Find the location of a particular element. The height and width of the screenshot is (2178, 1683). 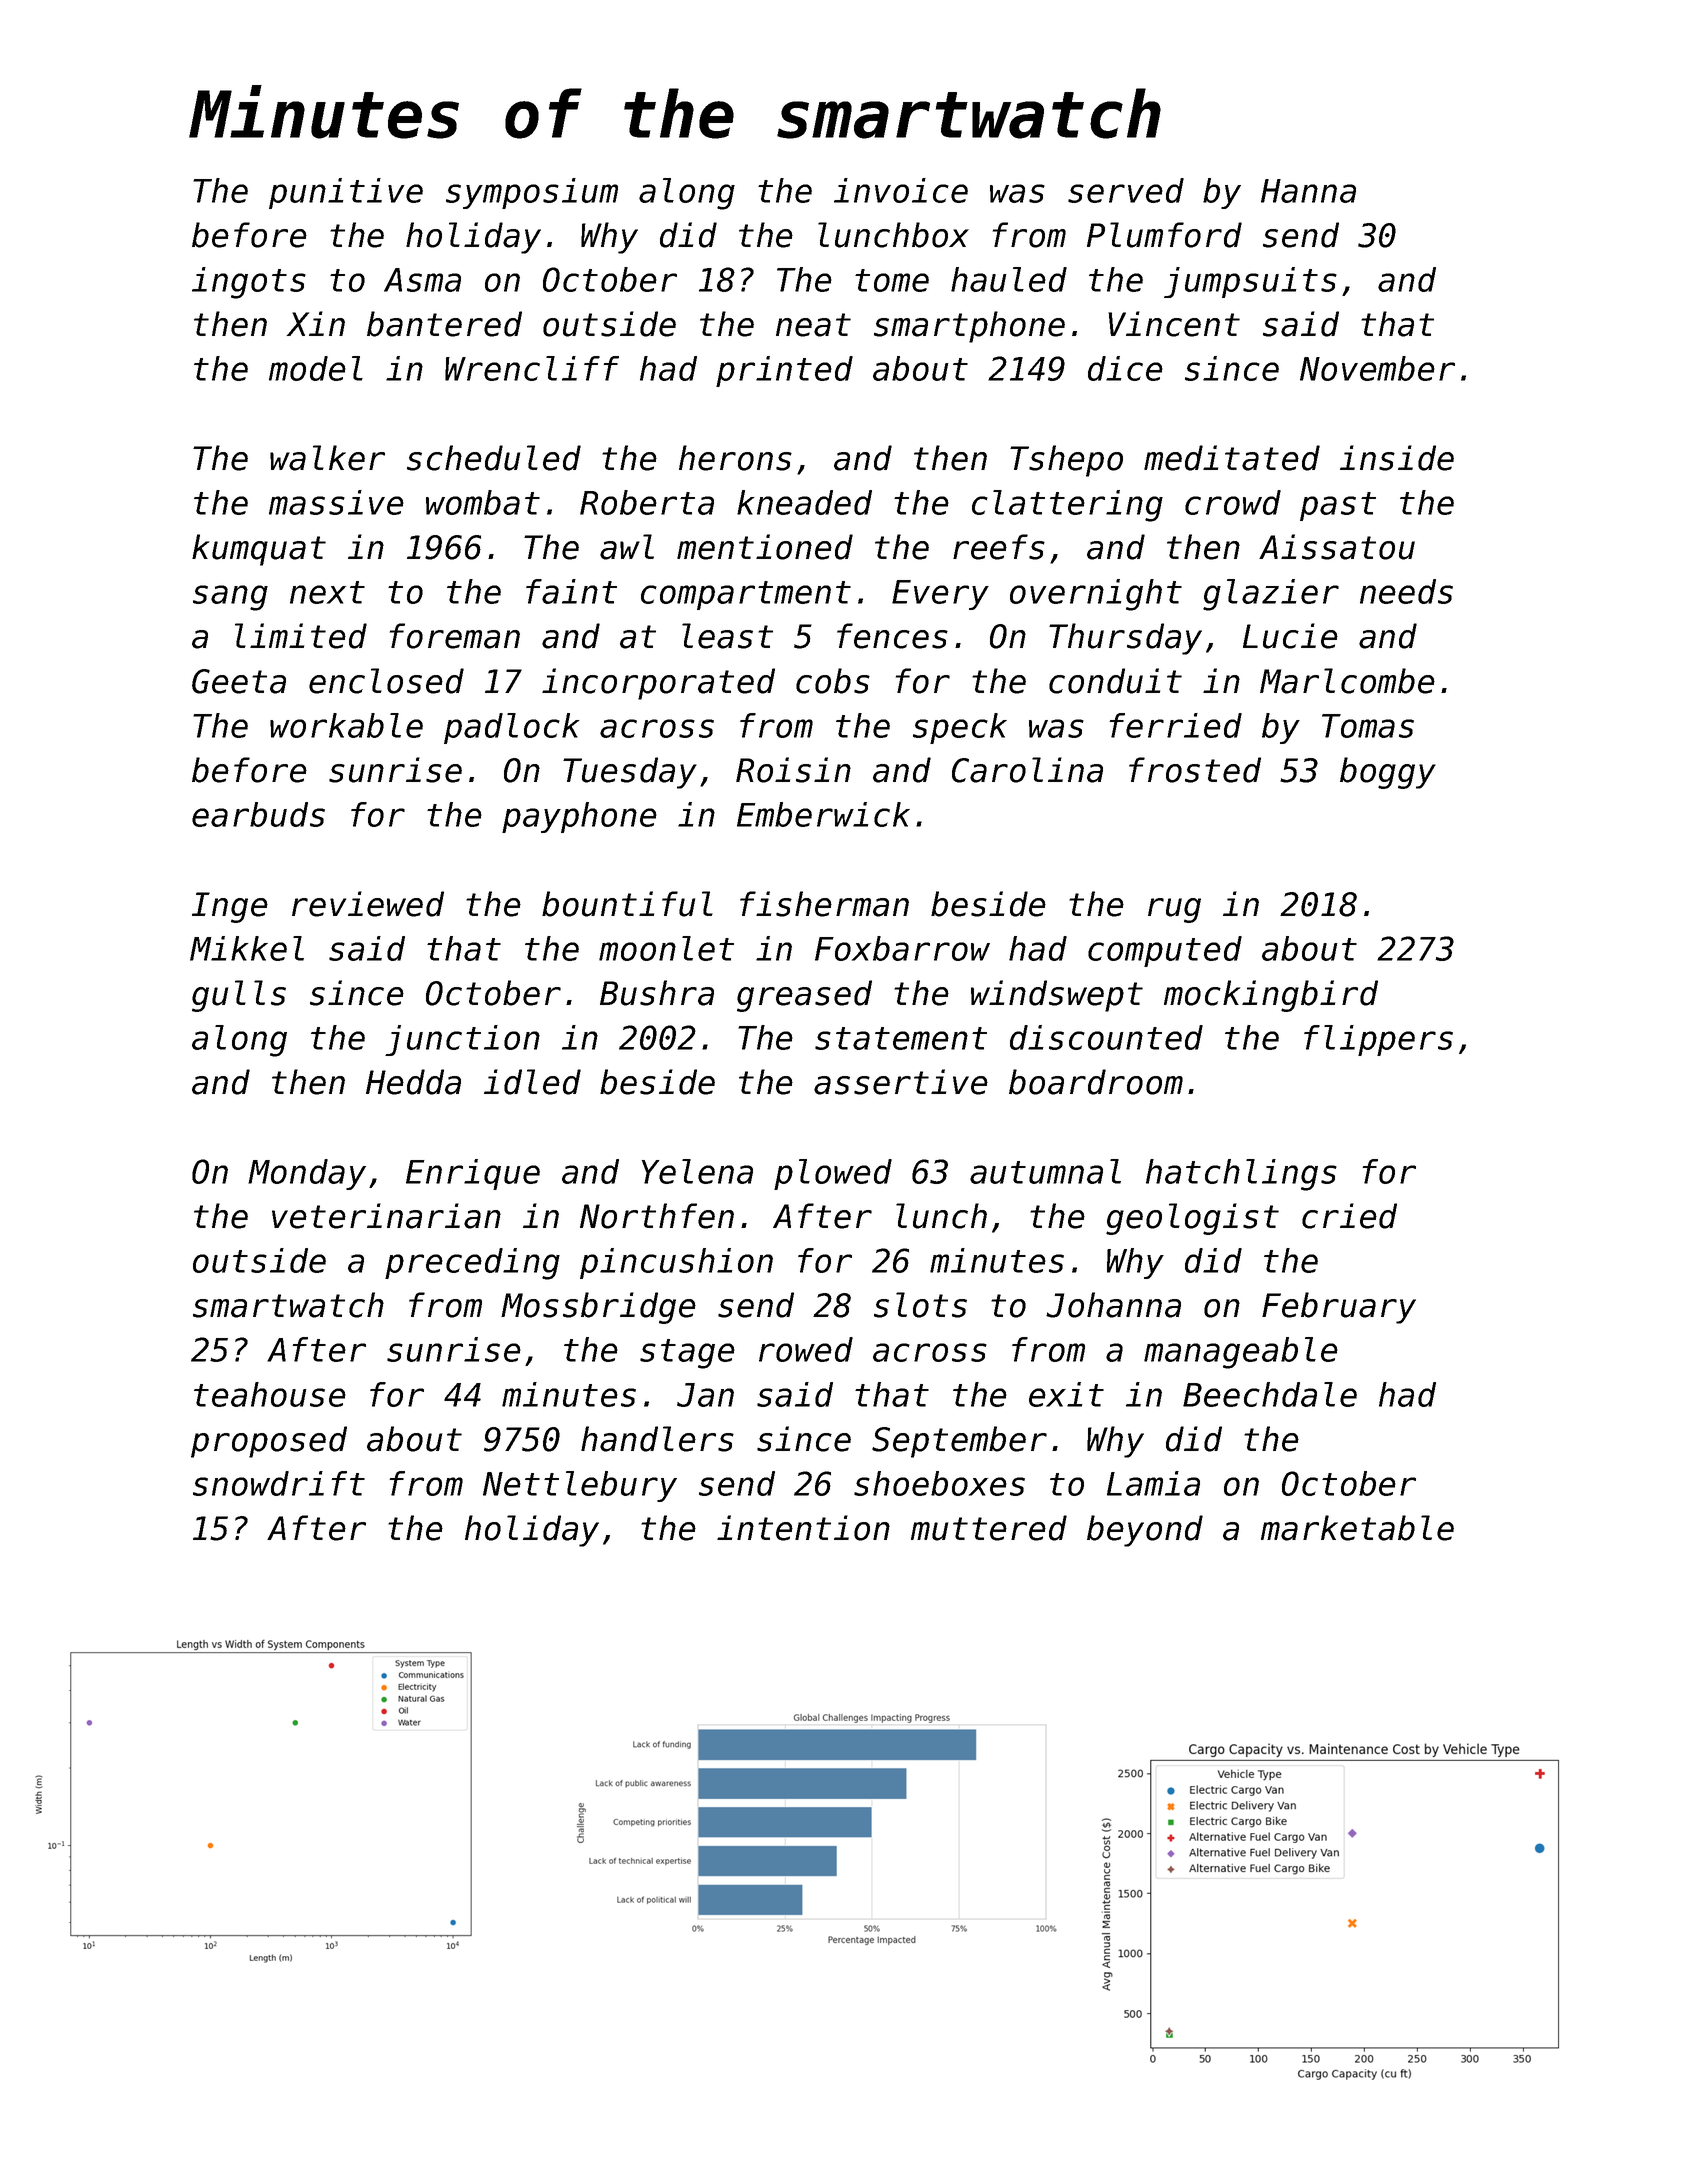

flippers is located at coordinates (1378, 1040).
